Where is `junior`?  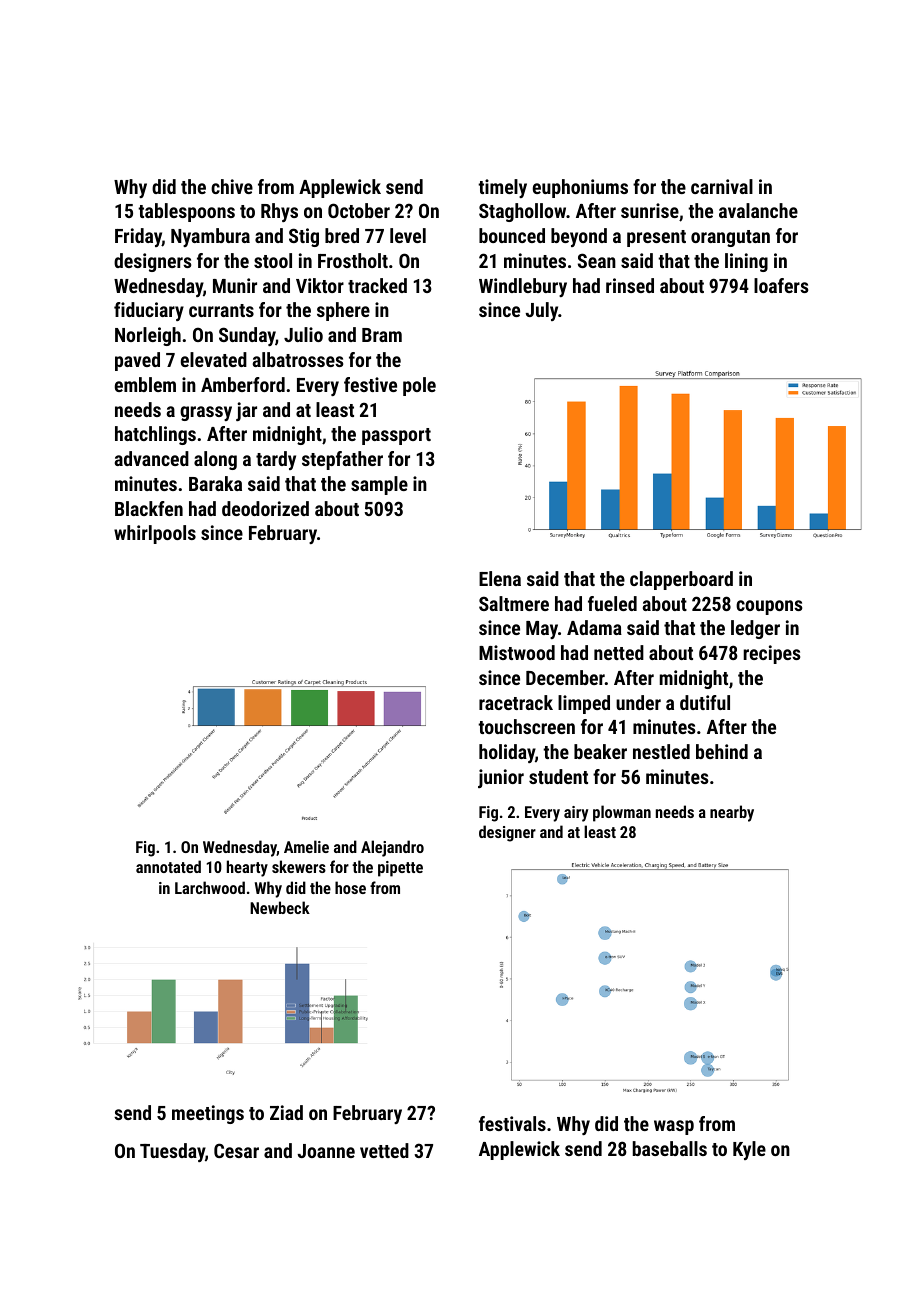
junior is located at coordinates (501, 778).
